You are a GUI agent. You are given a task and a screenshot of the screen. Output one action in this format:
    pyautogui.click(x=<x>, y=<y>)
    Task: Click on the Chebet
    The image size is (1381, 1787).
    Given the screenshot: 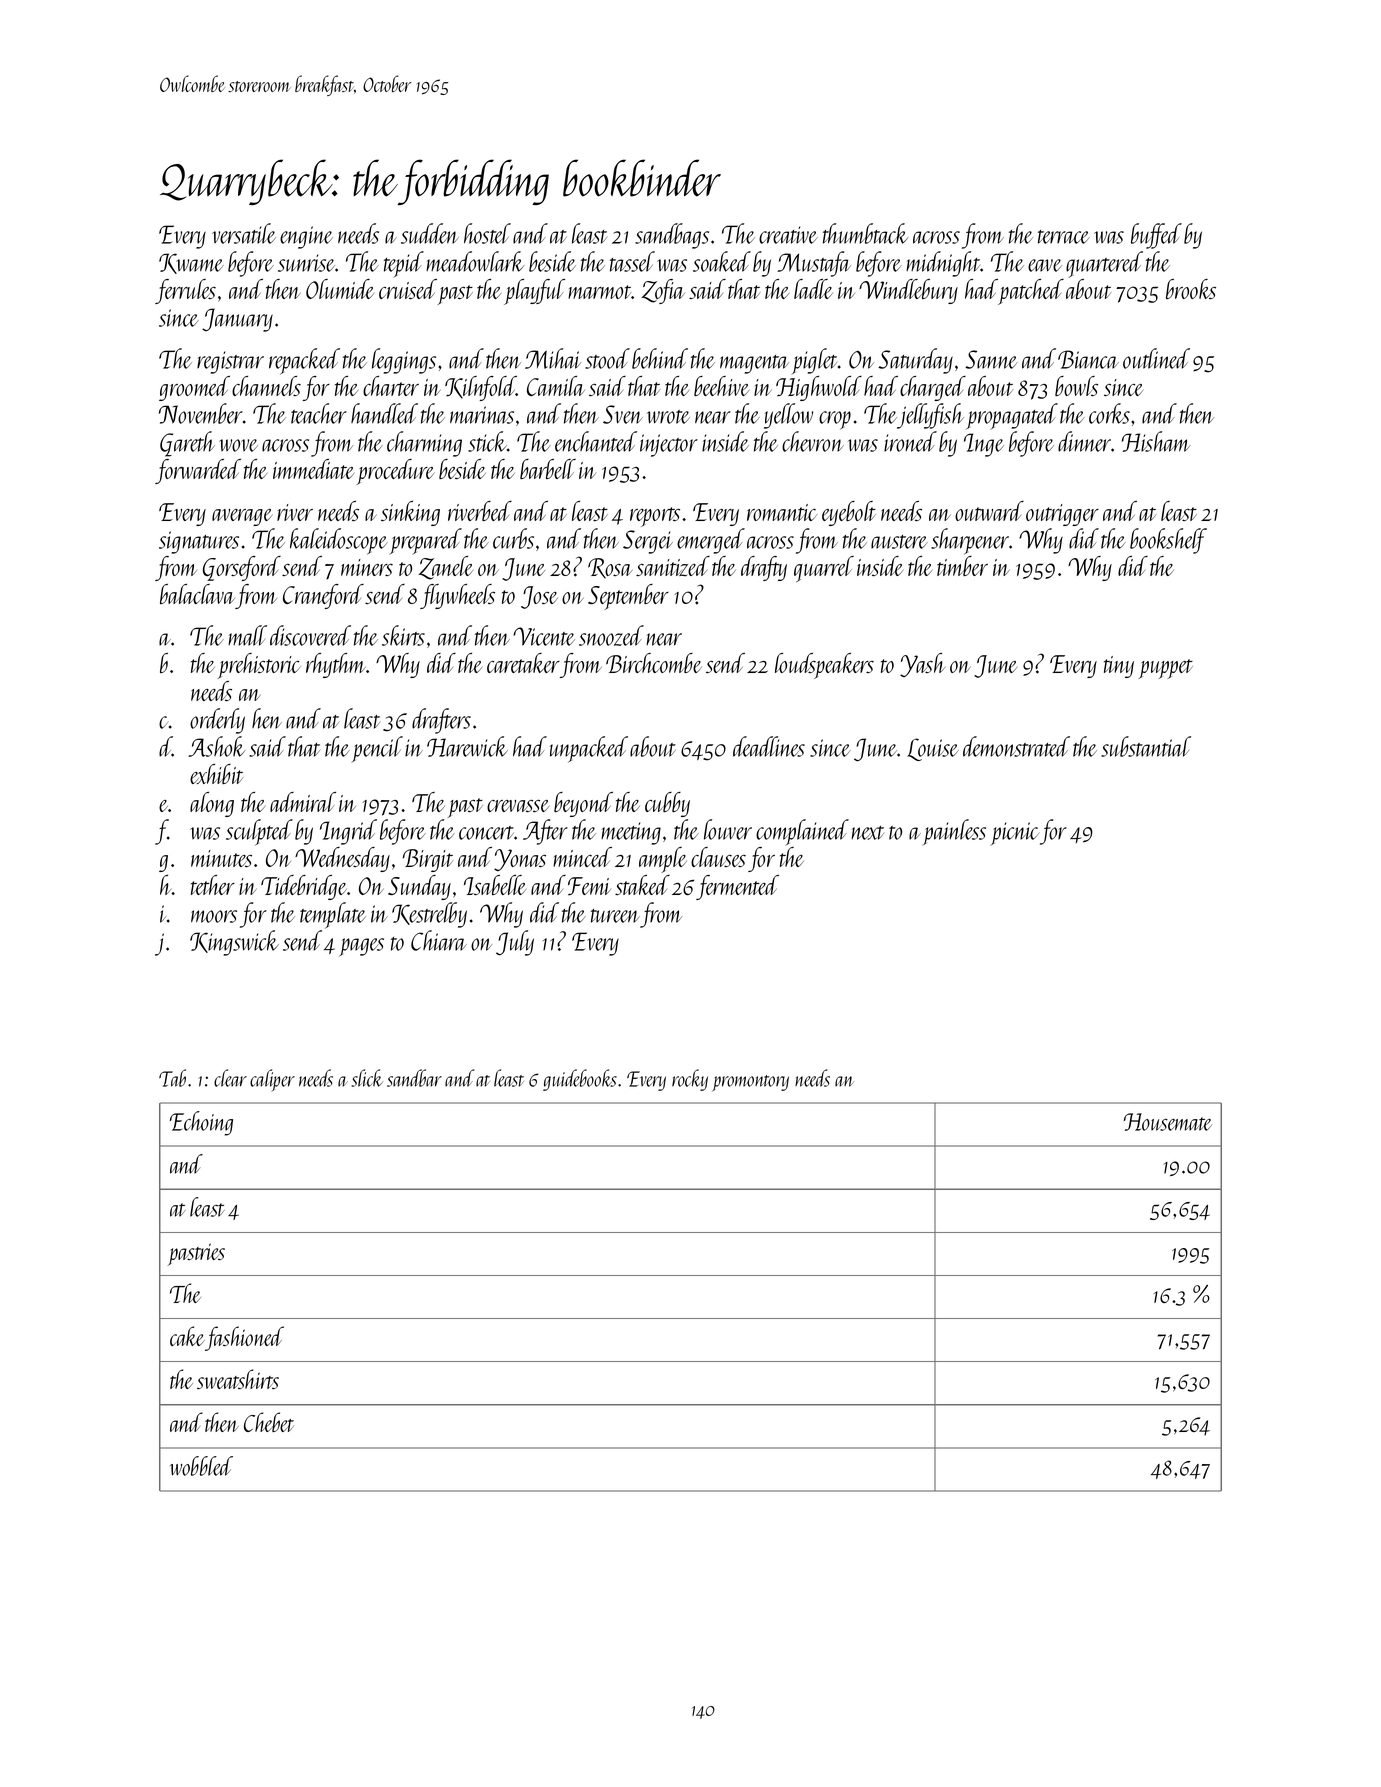 What is the action you would take?
    pyautogui.click(x=269, y=1422)
